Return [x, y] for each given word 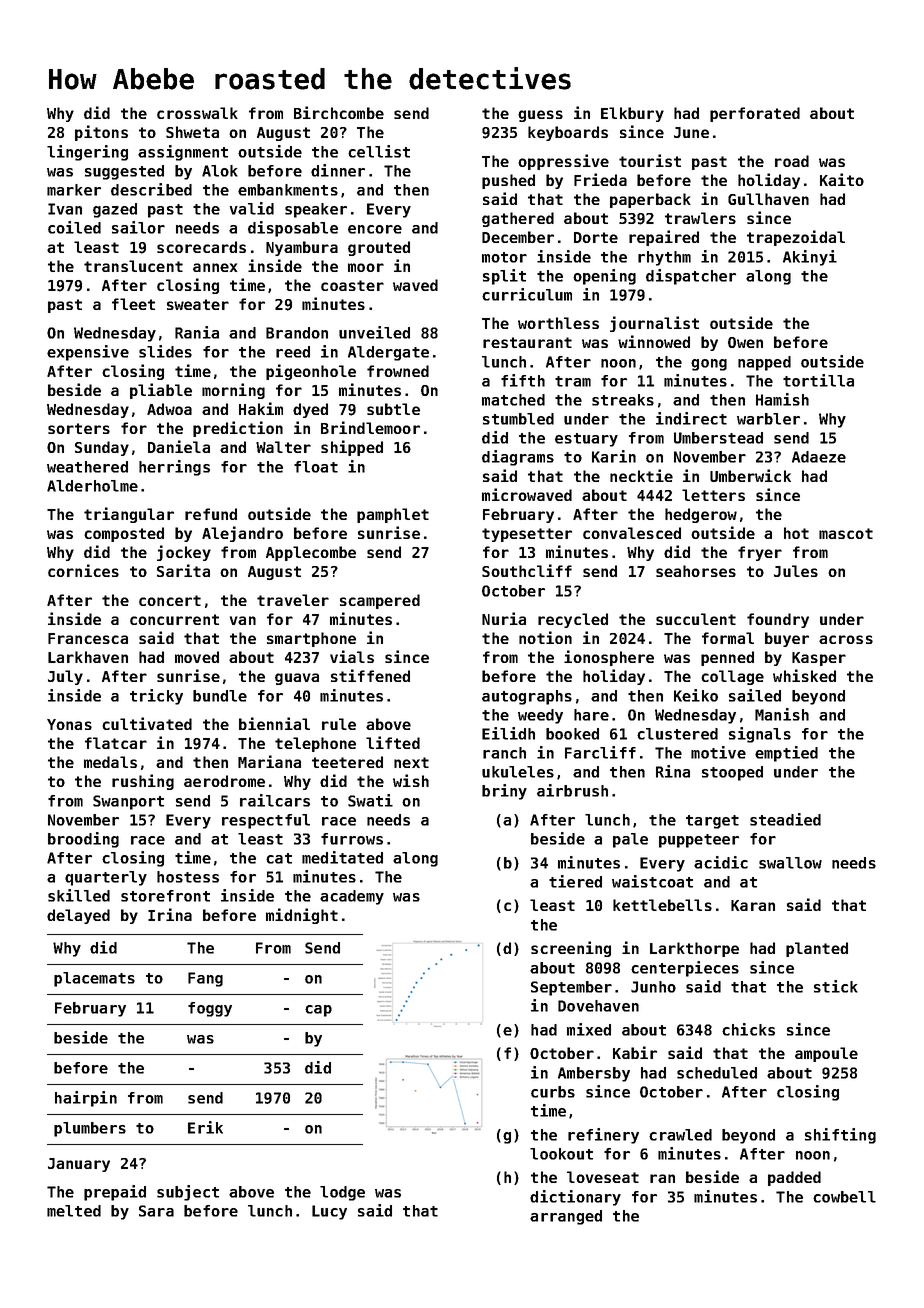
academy [352, 897]
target [712, 822]
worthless [558, 323]
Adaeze [819, 457]
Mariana [269, 761]
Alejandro [242, 534]
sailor [138, 227]
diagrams [518, 458]
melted [74, 1211]
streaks [623, 400]
